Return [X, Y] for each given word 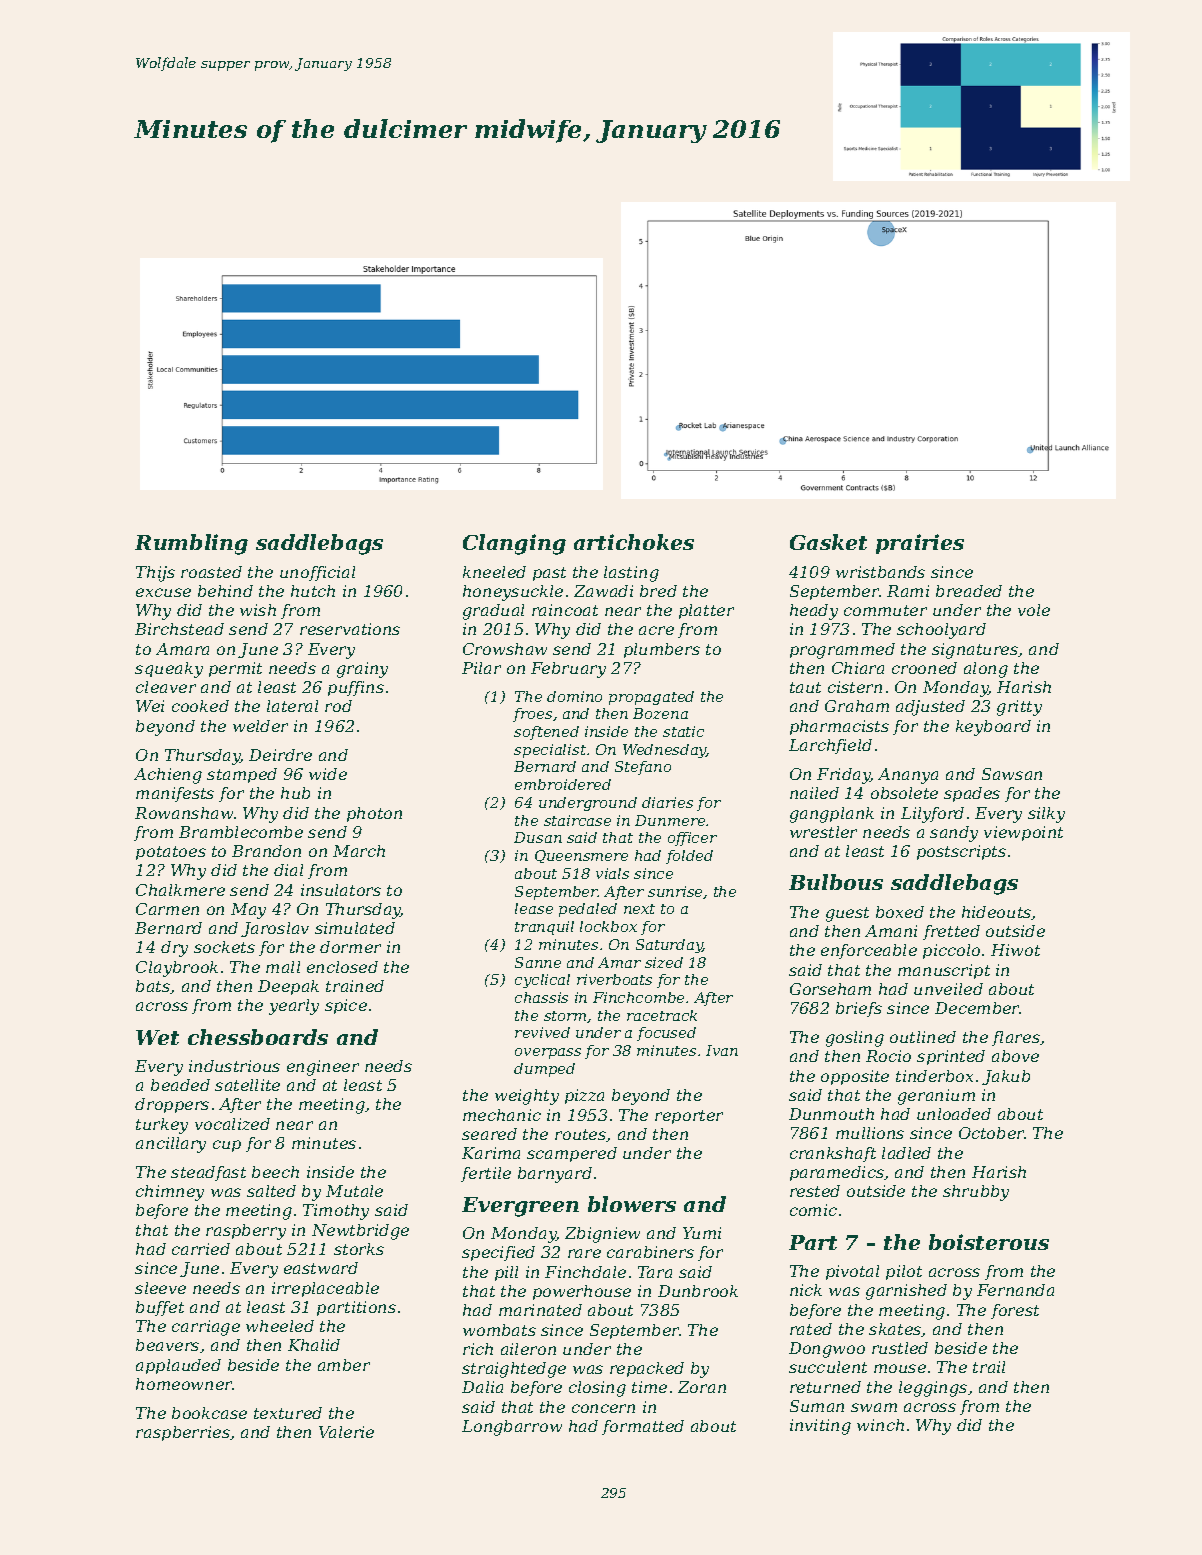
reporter [689, 1117]
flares [1016, 1038]
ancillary [171, 1145]
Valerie [346, 1432]
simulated [355, 928]
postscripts [961, 852]
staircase [577, 820]
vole [1034, 610]
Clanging [514, 544]
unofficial [317, 573]
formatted [643, 1427]
